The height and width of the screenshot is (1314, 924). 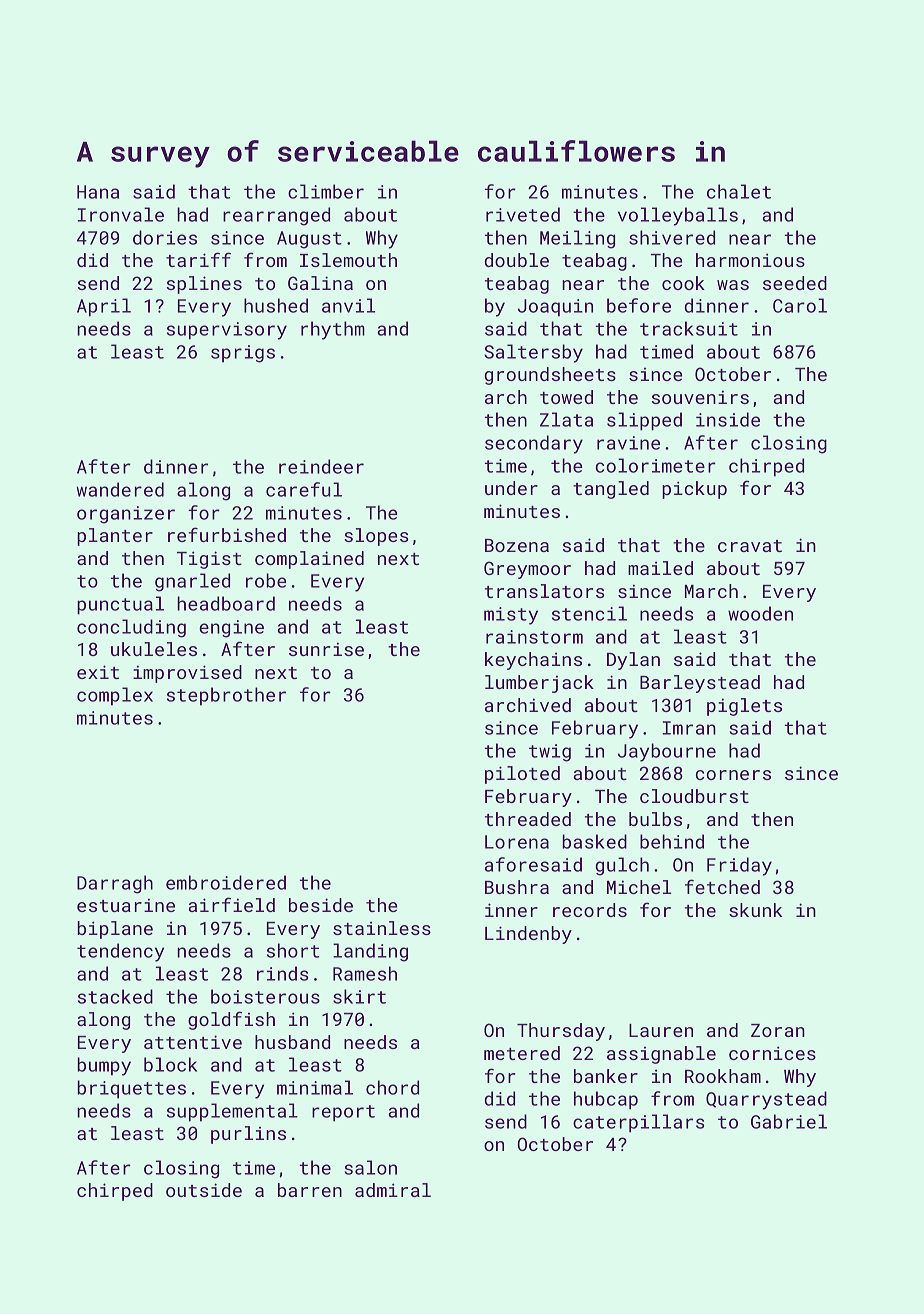 I want to click on Hana, so click(x=98, y=192).
